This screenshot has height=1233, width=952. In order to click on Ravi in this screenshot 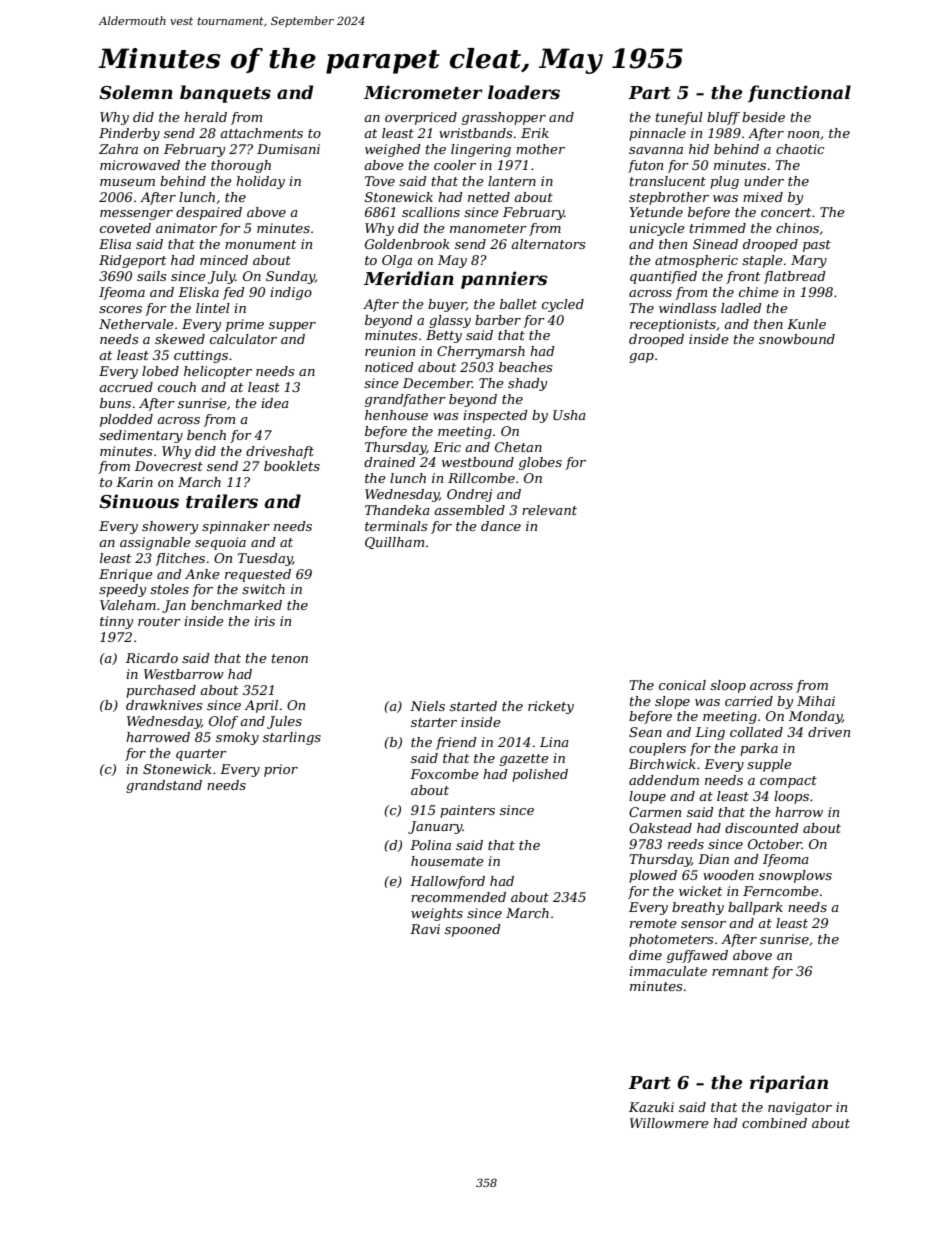, I will do `click(425, 929)`.
